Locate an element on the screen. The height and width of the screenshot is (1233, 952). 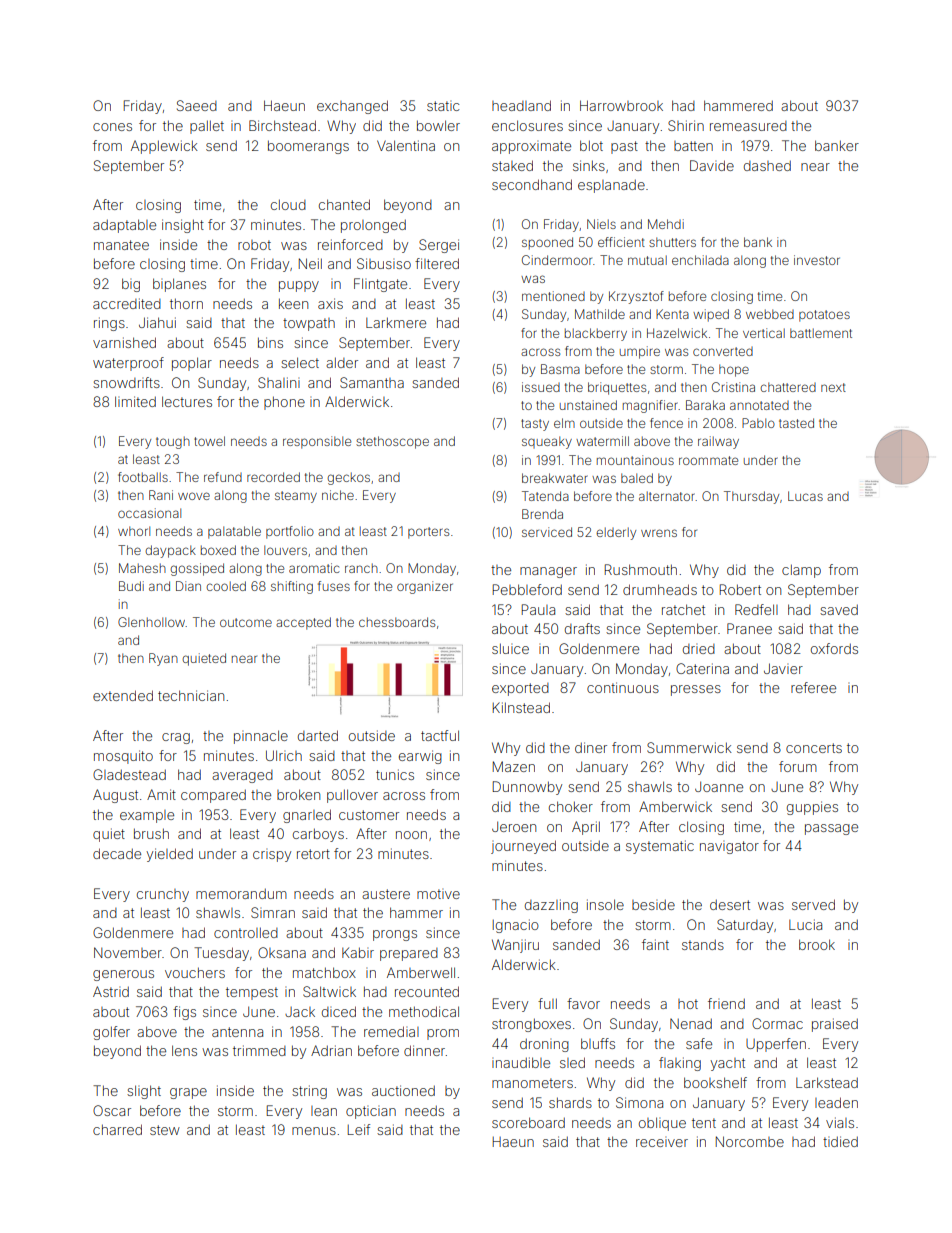
systematic is located at coordinates (660, 847).
